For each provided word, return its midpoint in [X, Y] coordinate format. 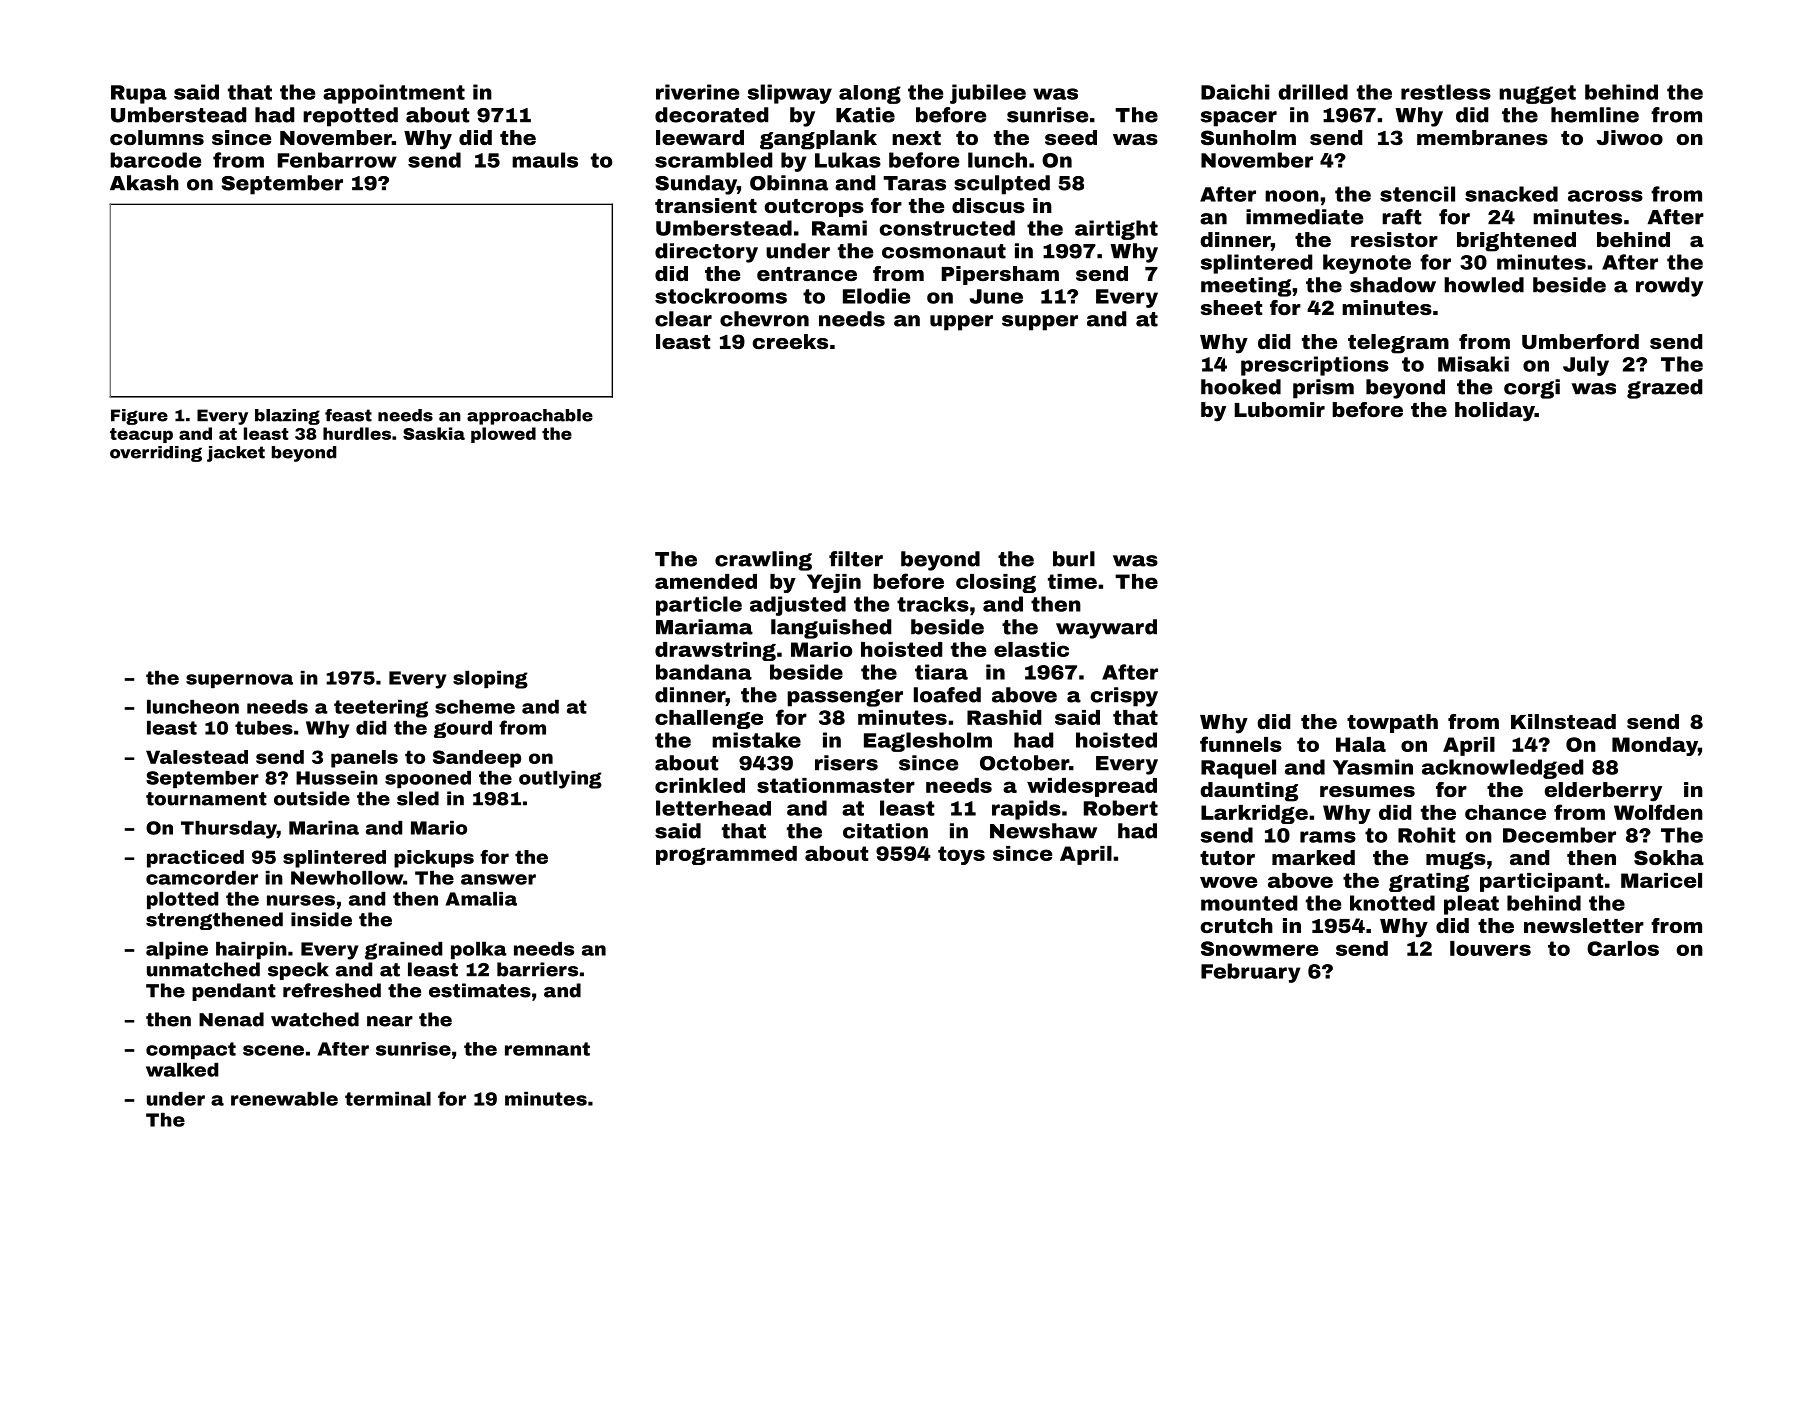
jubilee [988, 94]
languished [831, 629]
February [1251, 973]
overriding [156, 454]
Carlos [1623, 948]
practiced [195, 859]
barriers [537, 969]
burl [1074, 559]
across [1605, 196]
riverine [697, 92]
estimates [480, 990]
